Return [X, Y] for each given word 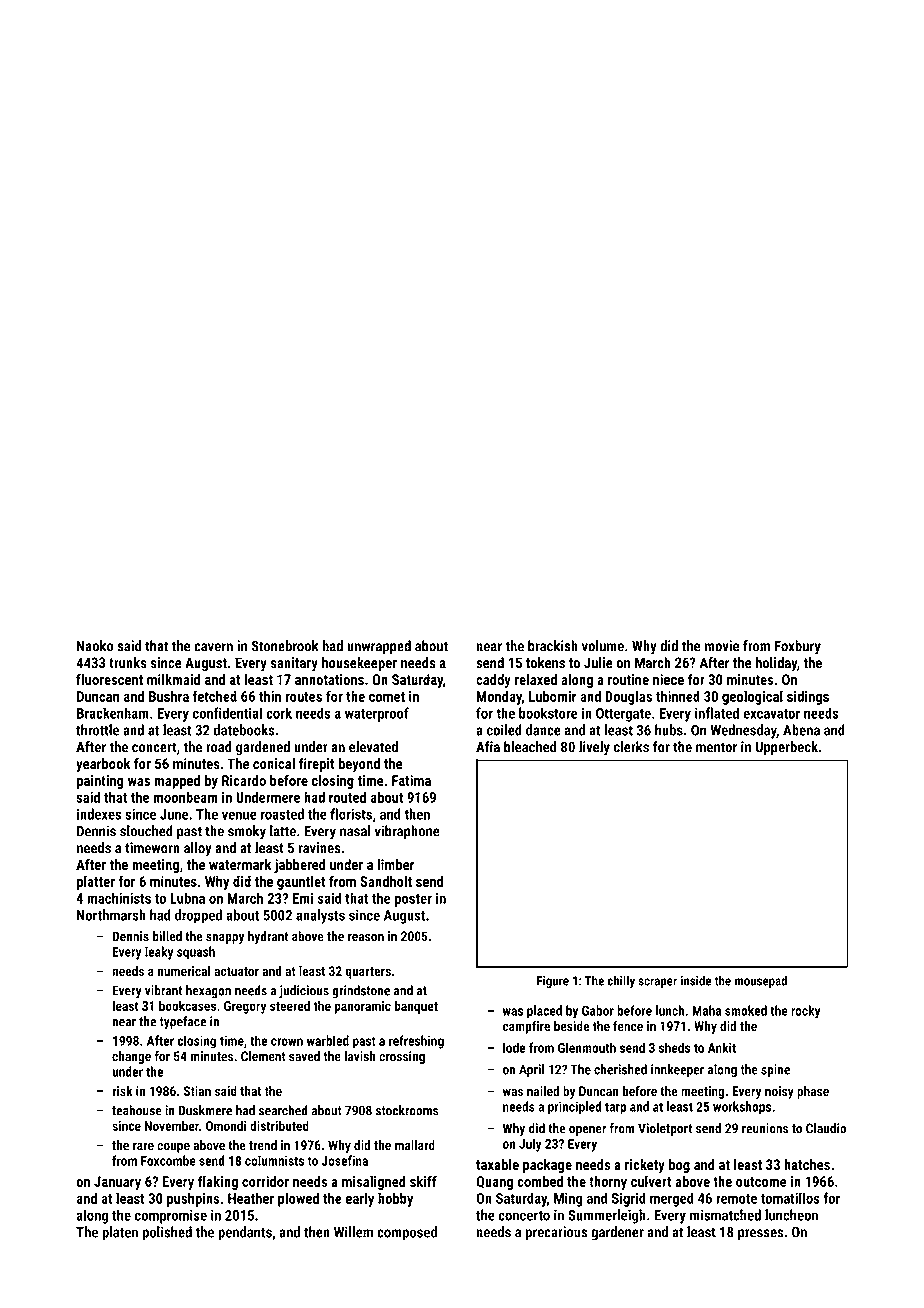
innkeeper [677, 1070]
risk [122, 1091]
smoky [247, 832]
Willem [353, 1232]
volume [603, 646]
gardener [617, 1233]
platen [120, 1233]
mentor [716, 747]
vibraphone [407, 832]
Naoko [95, 646]
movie [722, 646]
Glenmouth [587, 1047]
